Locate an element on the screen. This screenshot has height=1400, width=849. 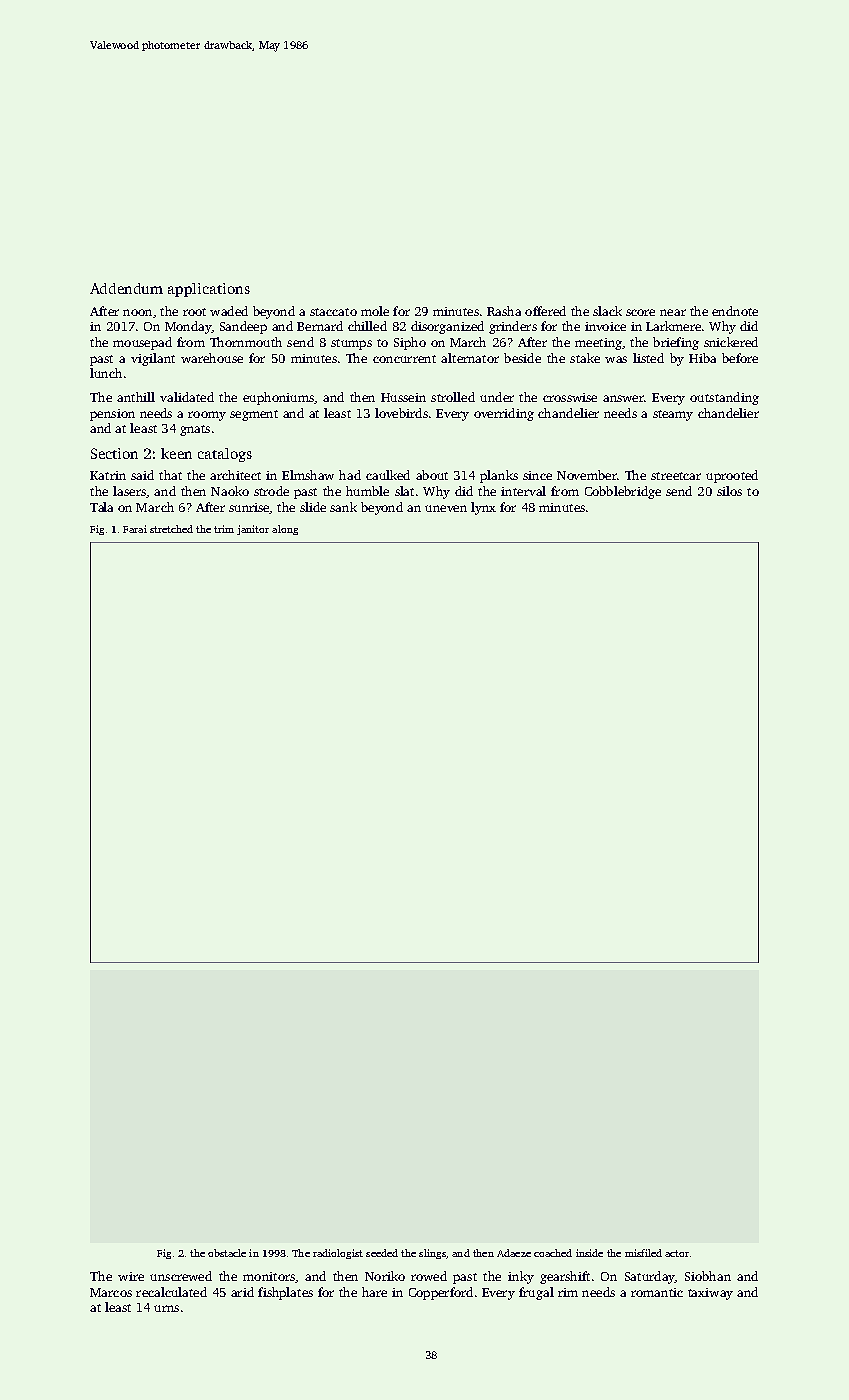
along is located at coordinates (285, 530).
